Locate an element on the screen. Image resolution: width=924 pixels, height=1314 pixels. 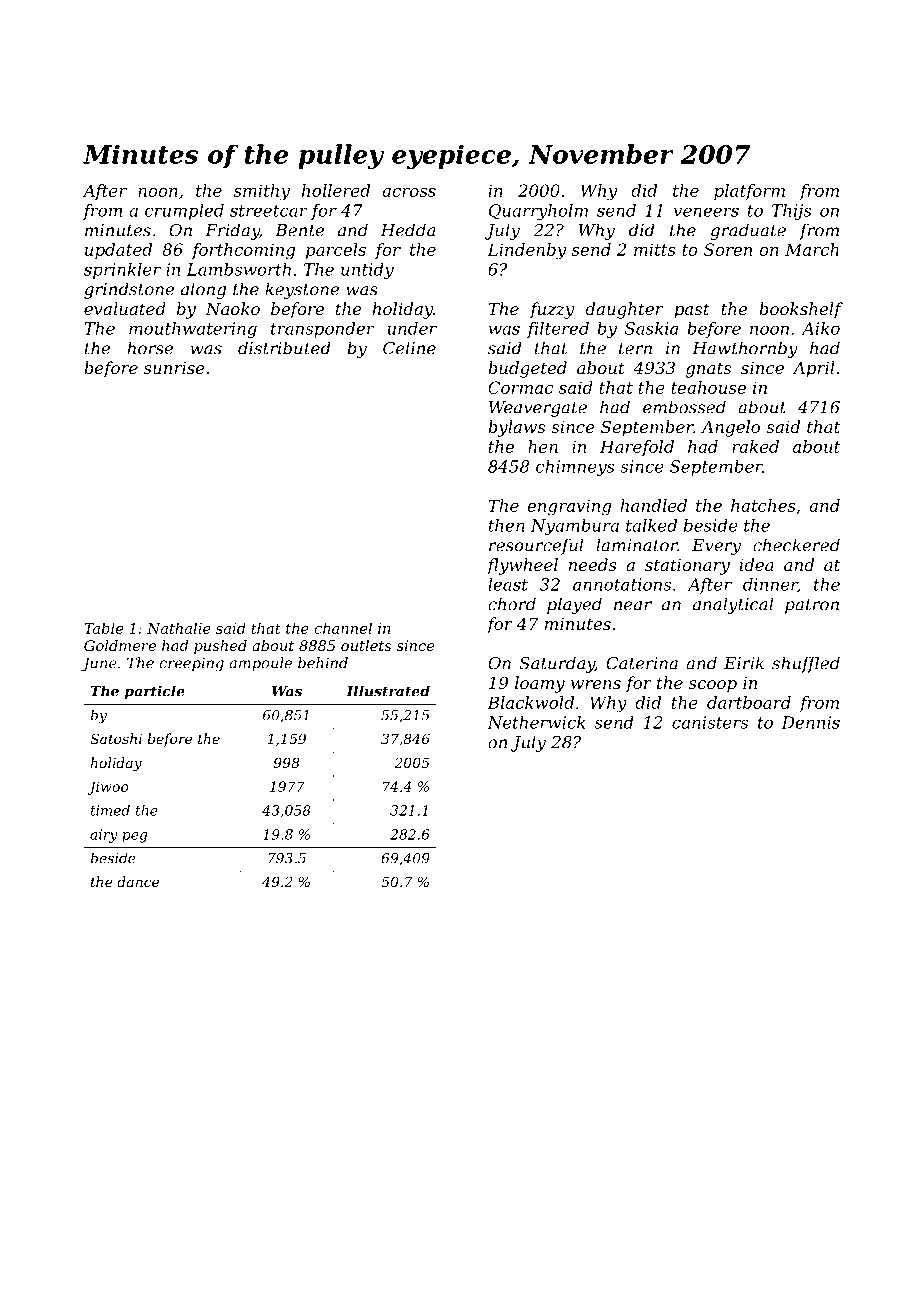
creeping is located at coordinates (191, 664).
